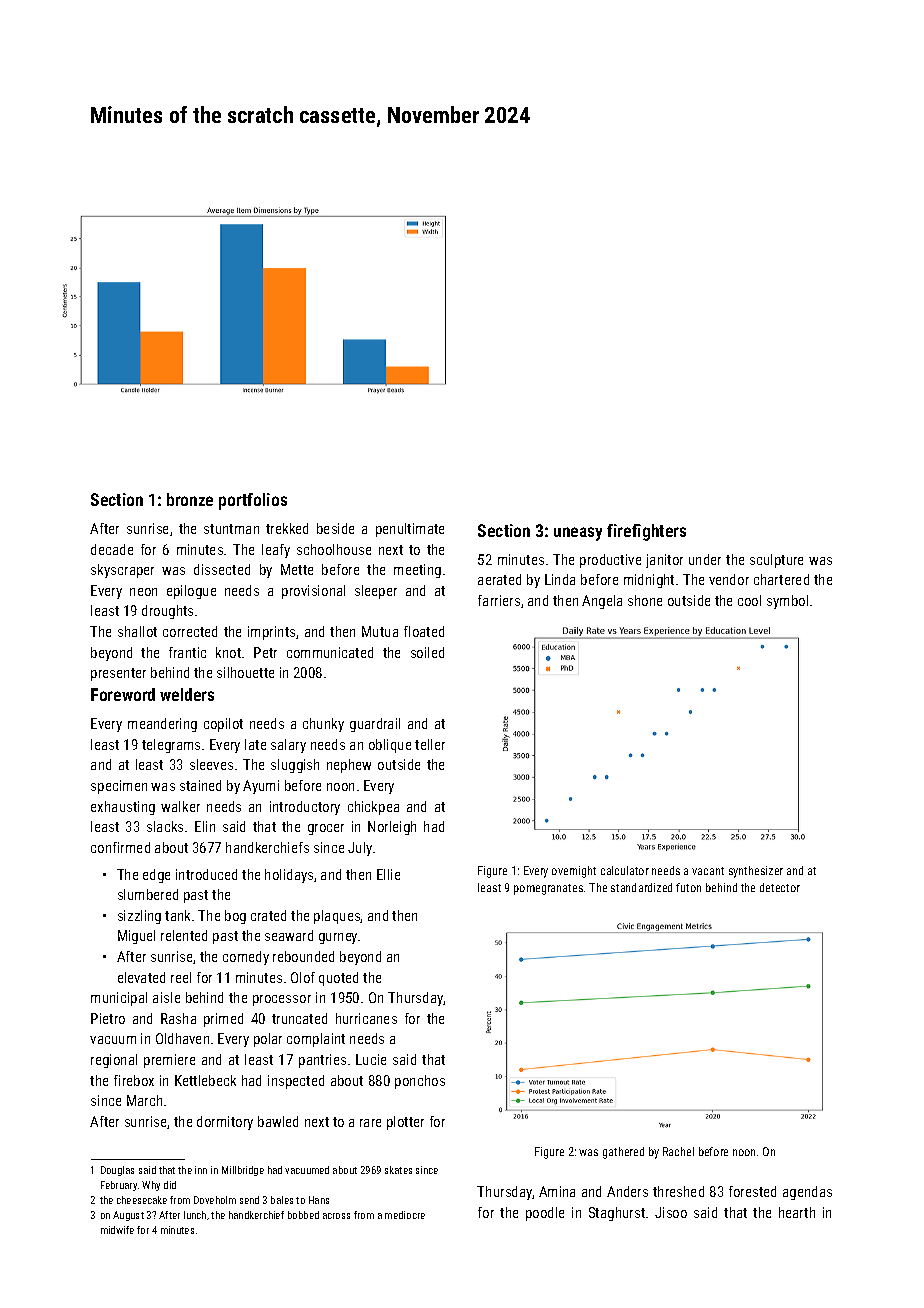 The height and width of the page is (1308, 924). What do you see at coordinates (749, 600) in the page?
I see `cool` at bounding box center [749, 600].
